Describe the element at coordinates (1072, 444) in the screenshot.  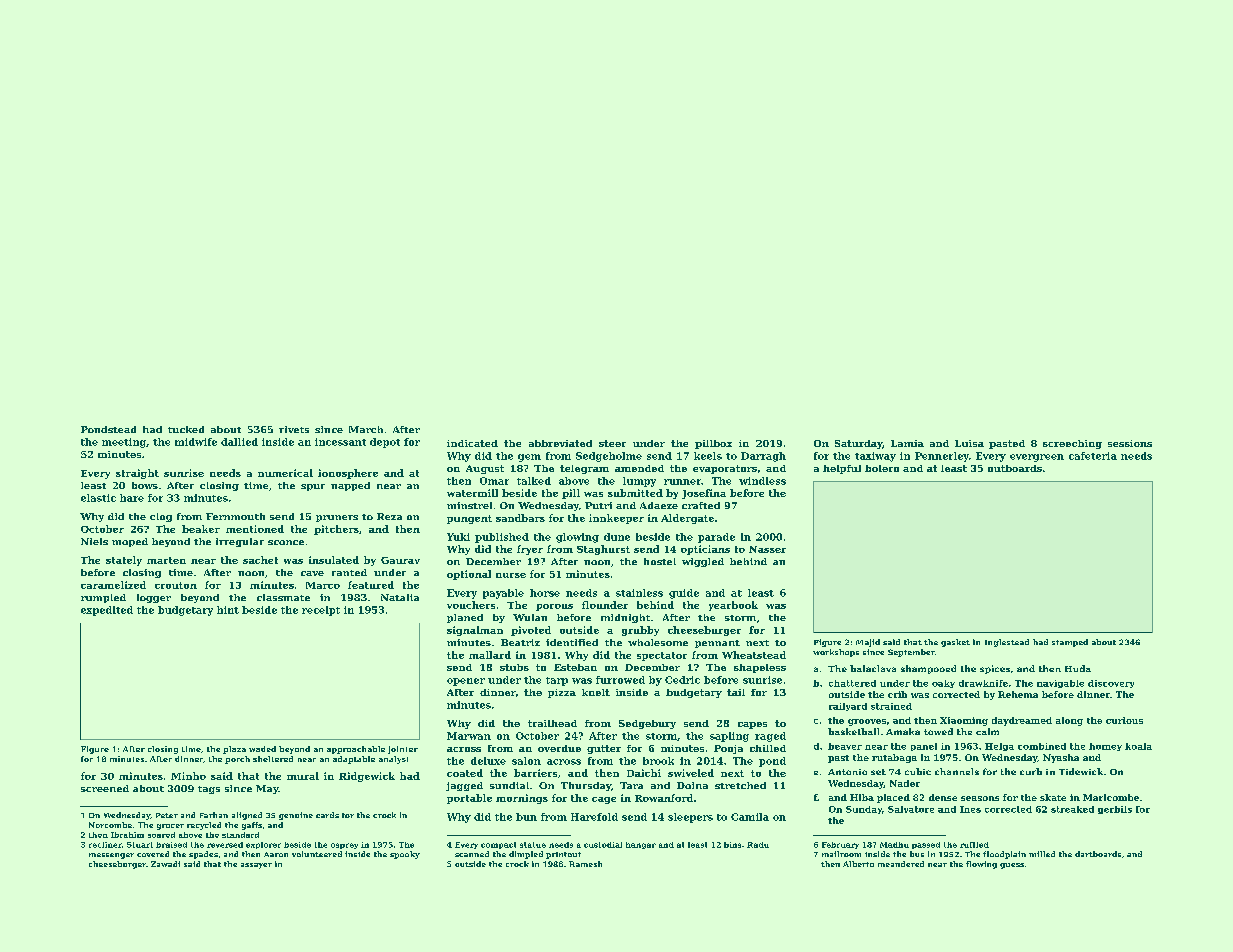
I see `screeching` at that location.
